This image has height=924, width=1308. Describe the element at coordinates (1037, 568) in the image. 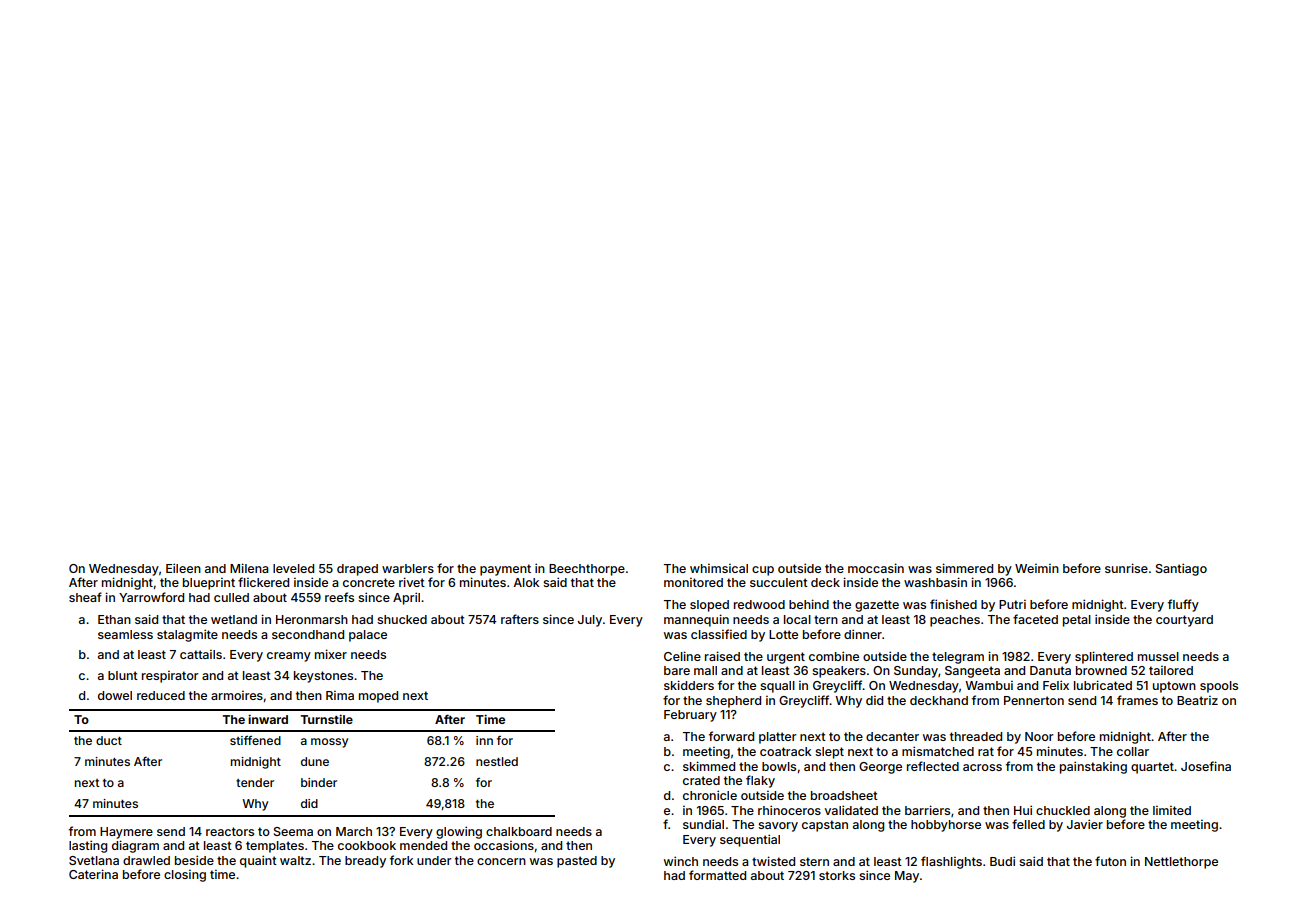

I see `Weimin` at that location.
